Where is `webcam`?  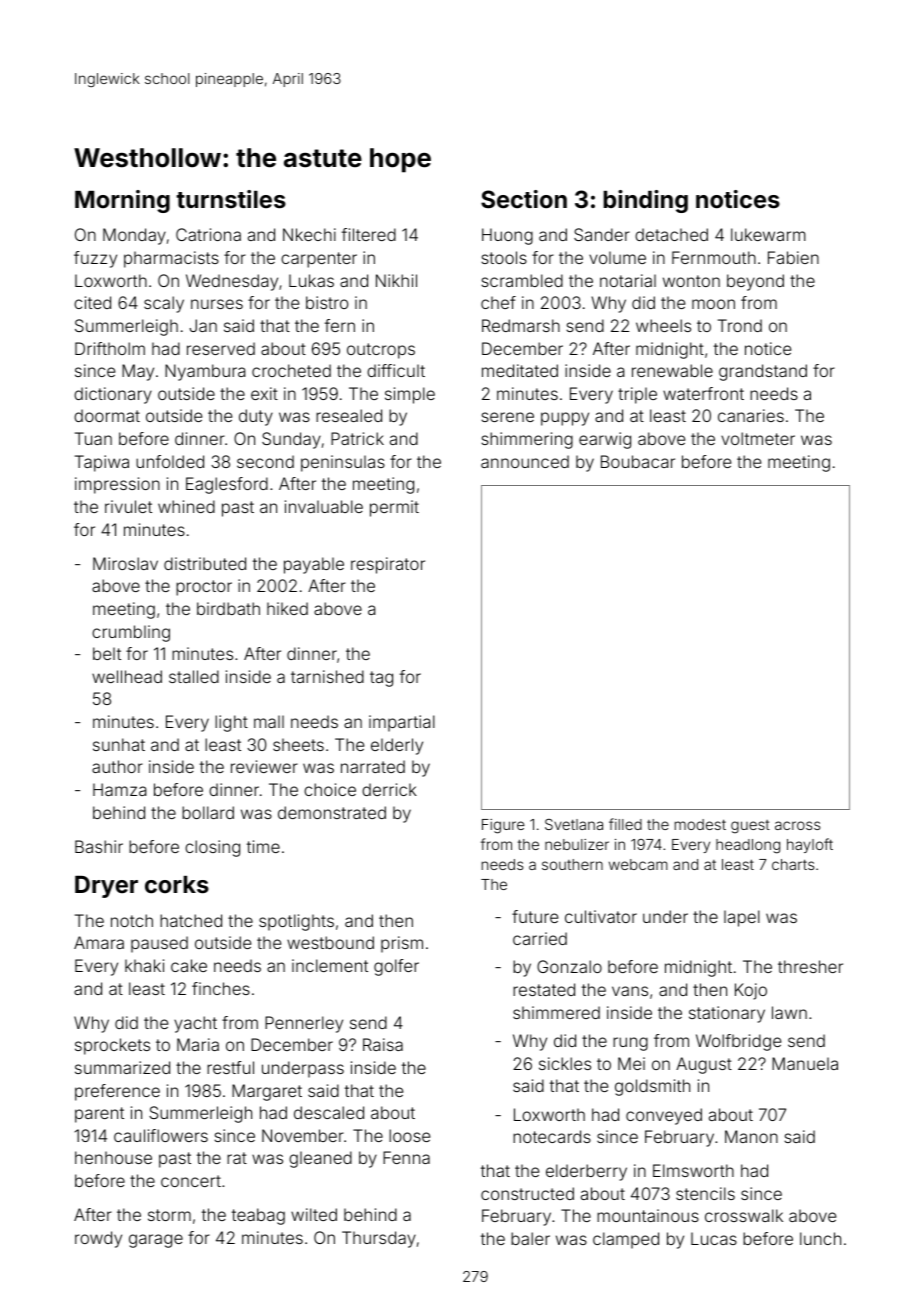
webcam is located at coordinates (638, 864).
